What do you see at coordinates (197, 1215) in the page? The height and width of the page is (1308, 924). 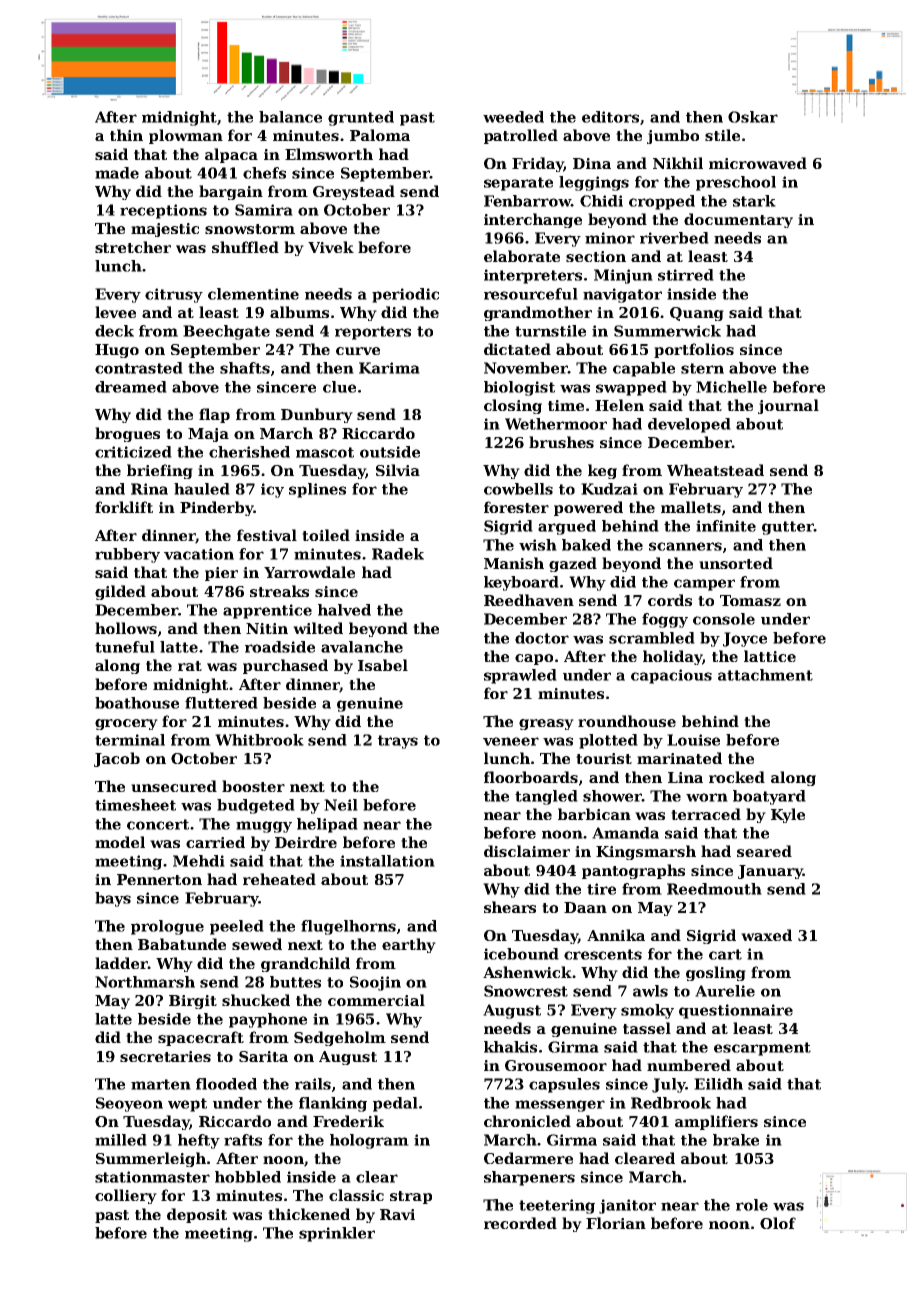 I see `deposit` at bounding box center [197, 1215].
